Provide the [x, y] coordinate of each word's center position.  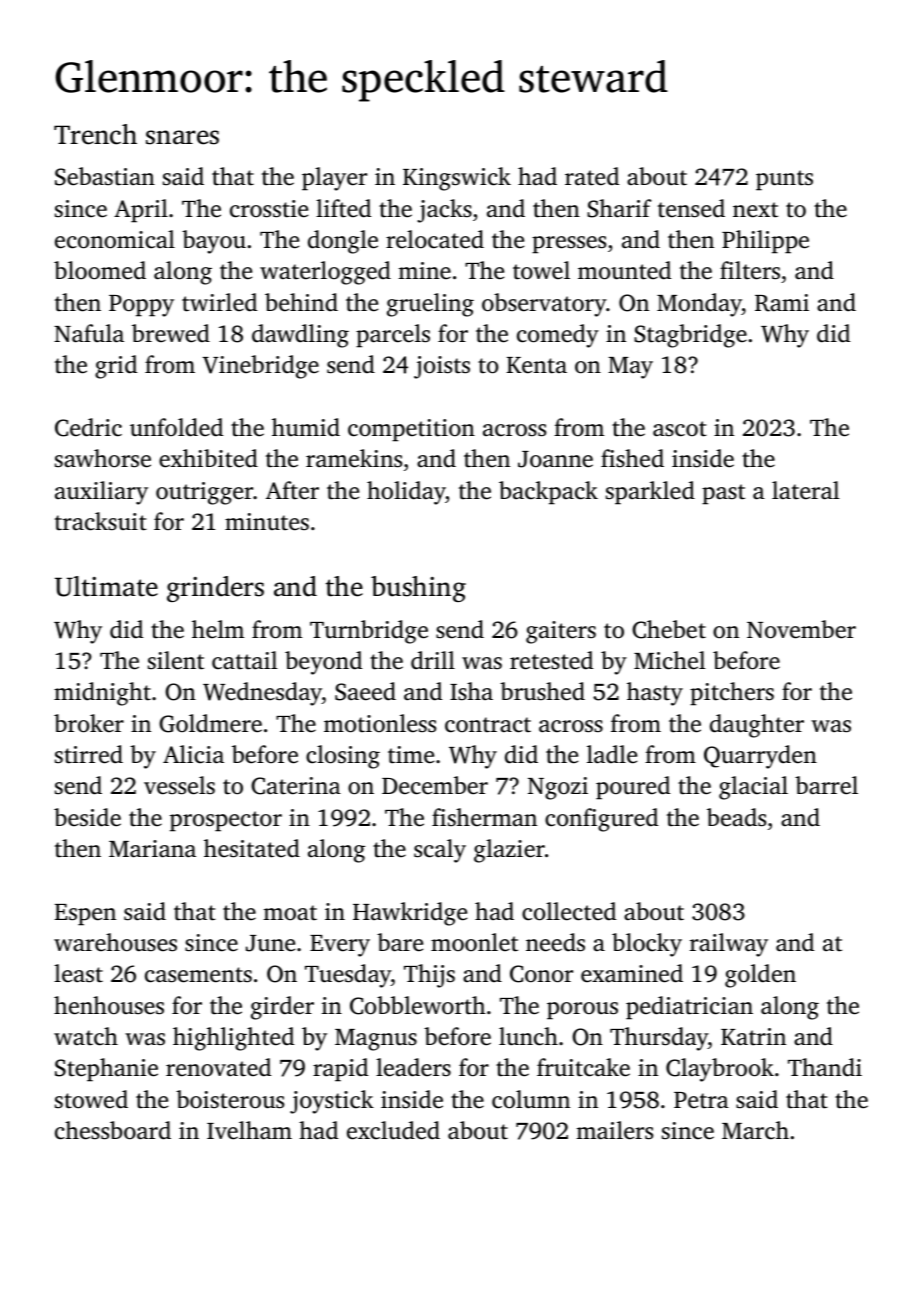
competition [411, 430]
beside [87, 817]
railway [729, 945]
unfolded [176, 427]
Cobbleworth [418, 1005]
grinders [215, 589]
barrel [826, 785]
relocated [435, 239]
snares [182, 137]
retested [551, 660]
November [801, 629]
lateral [805, 490]
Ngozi [558, 788]
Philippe [765, 242]
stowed [91, 1099]
